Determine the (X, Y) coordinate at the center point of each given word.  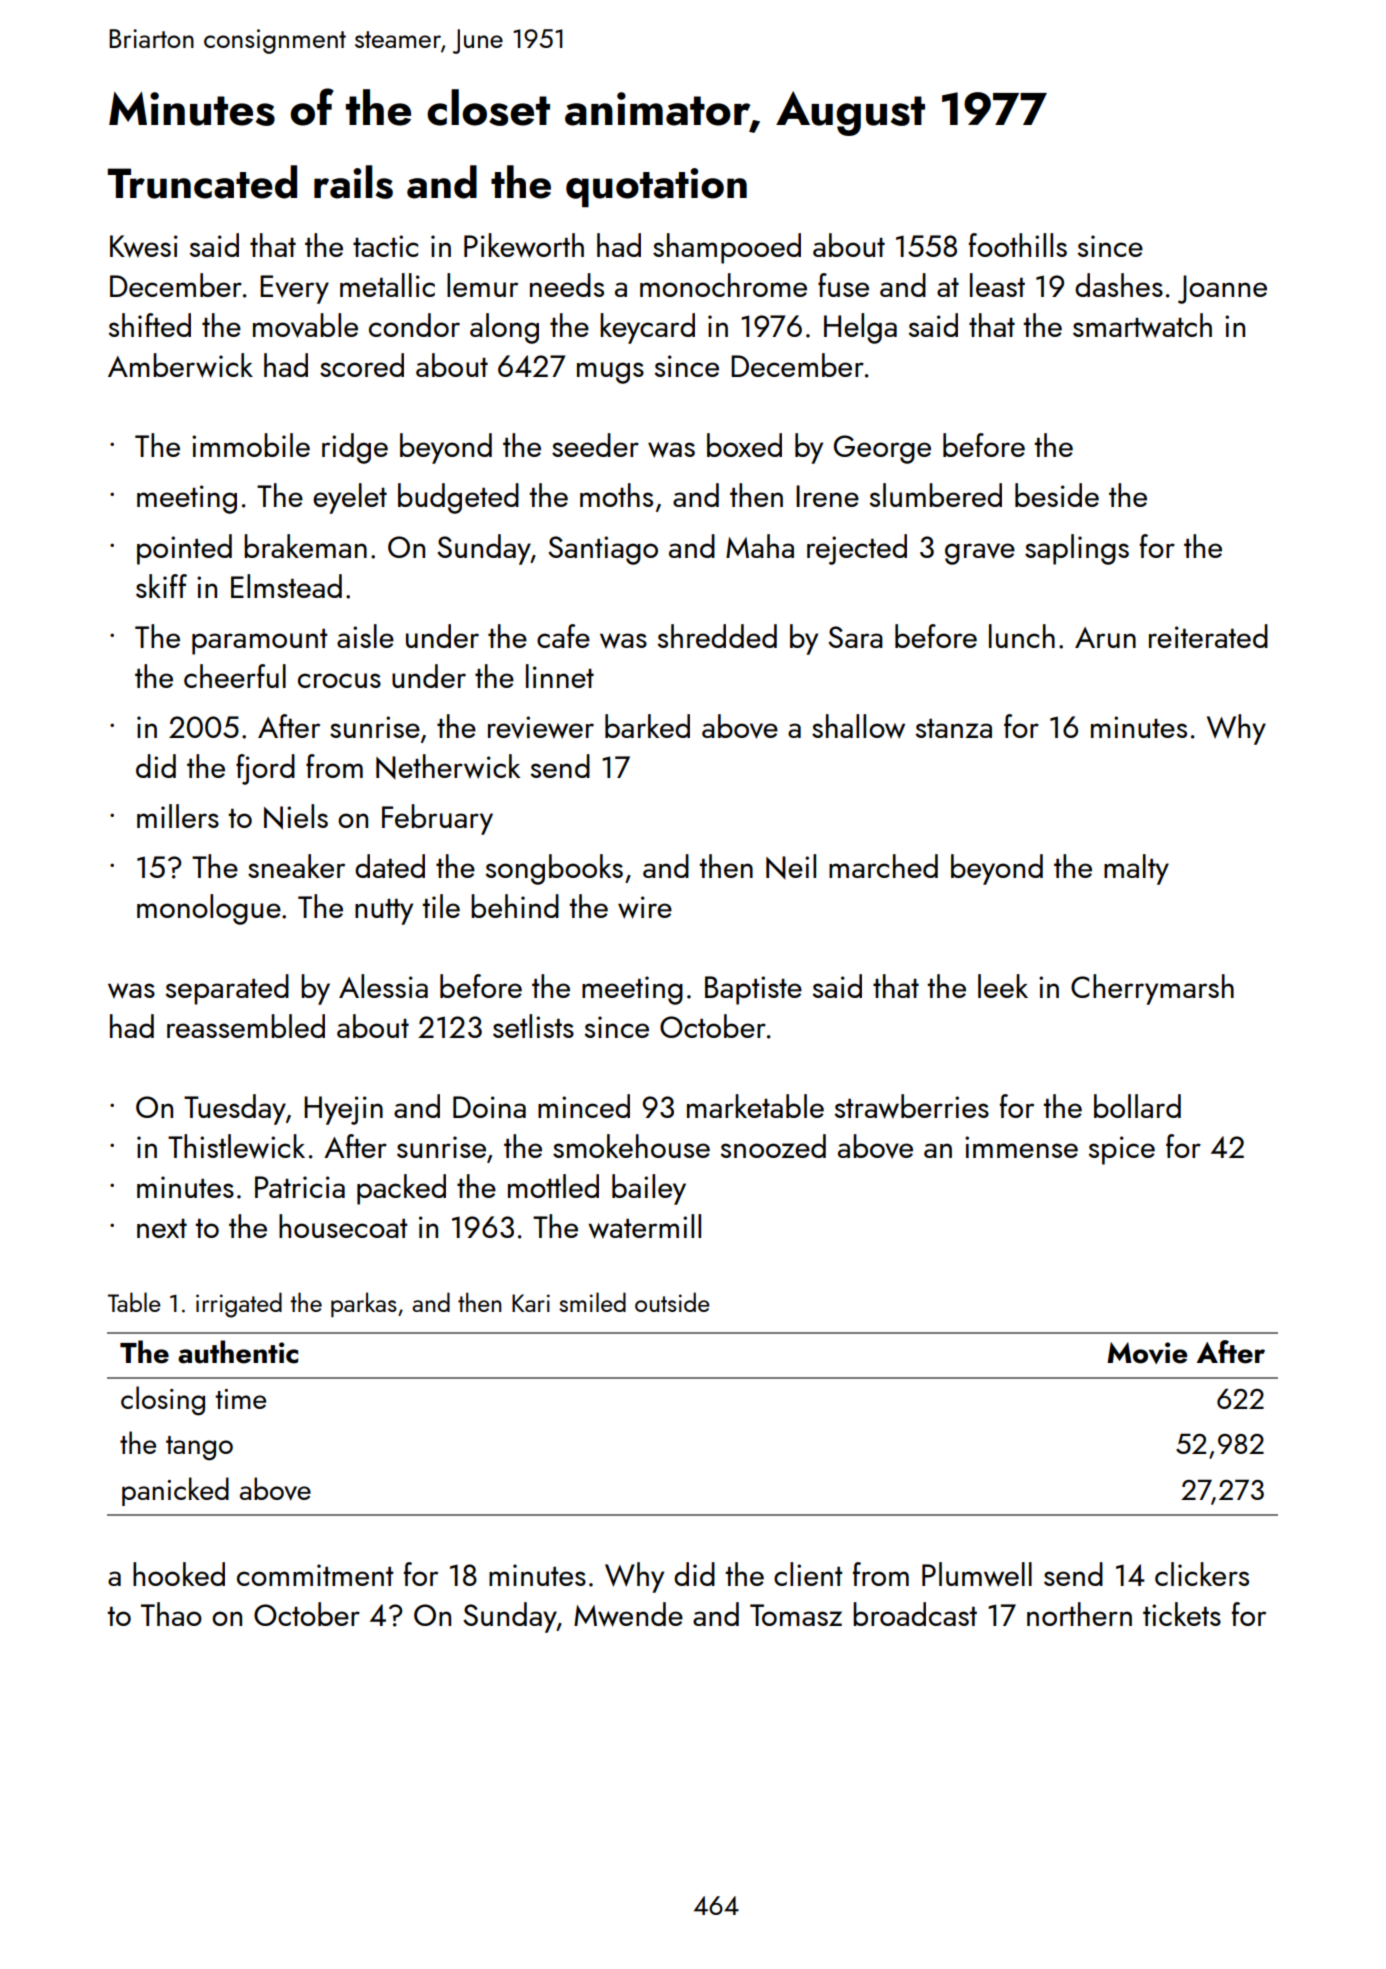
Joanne (1222, 289)
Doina (489, 1107)
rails (353, 182)
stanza (953, 728)
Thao (171, 1614)
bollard (1137, 1106)
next (162, 1228)
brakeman (305, 546)
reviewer (541, 727)
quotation (656, 187)
